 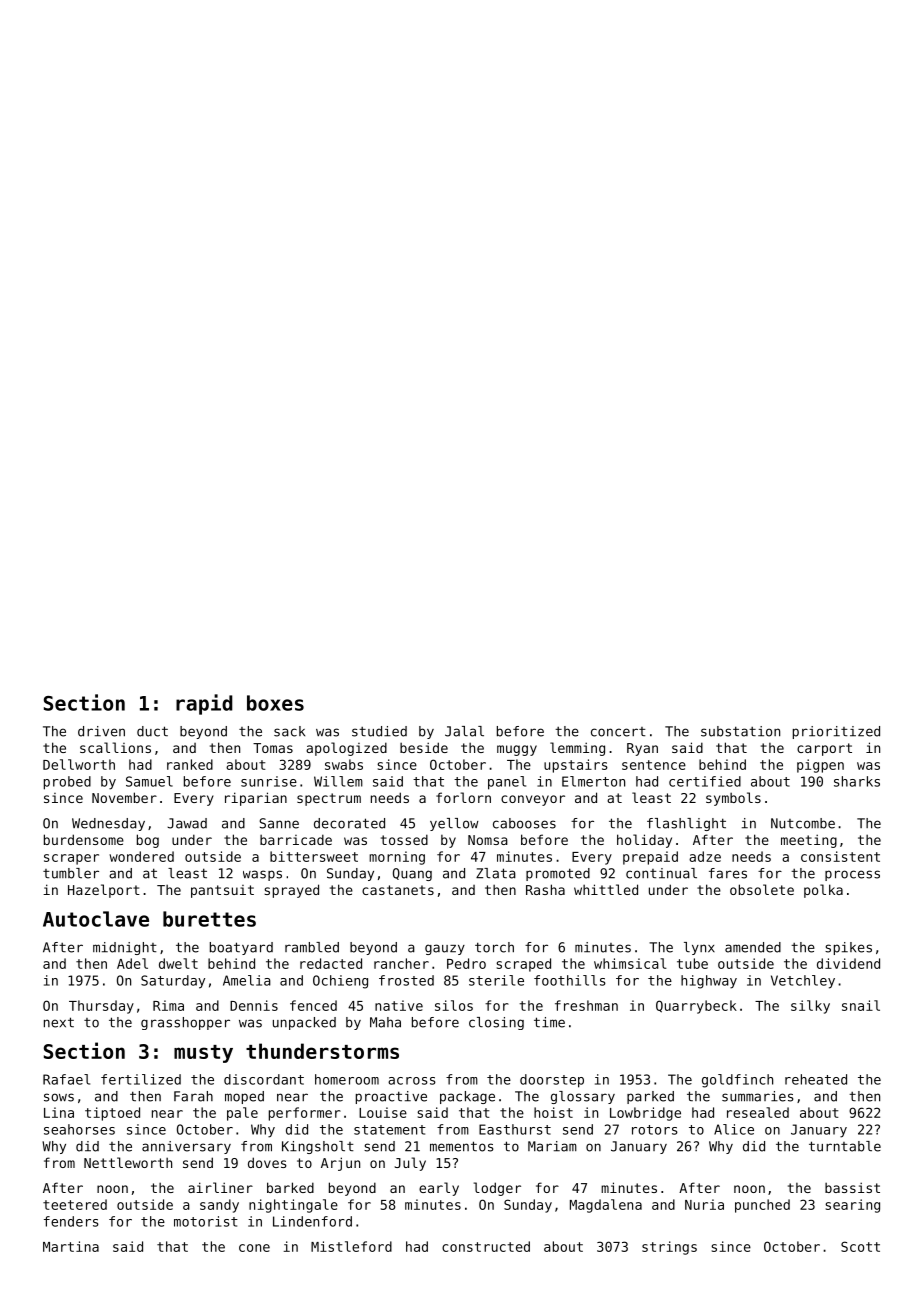 What do you see at coordinates (803, 982) in the screenshot?
I see `Vetchley` at bounding box center [803, 982].
